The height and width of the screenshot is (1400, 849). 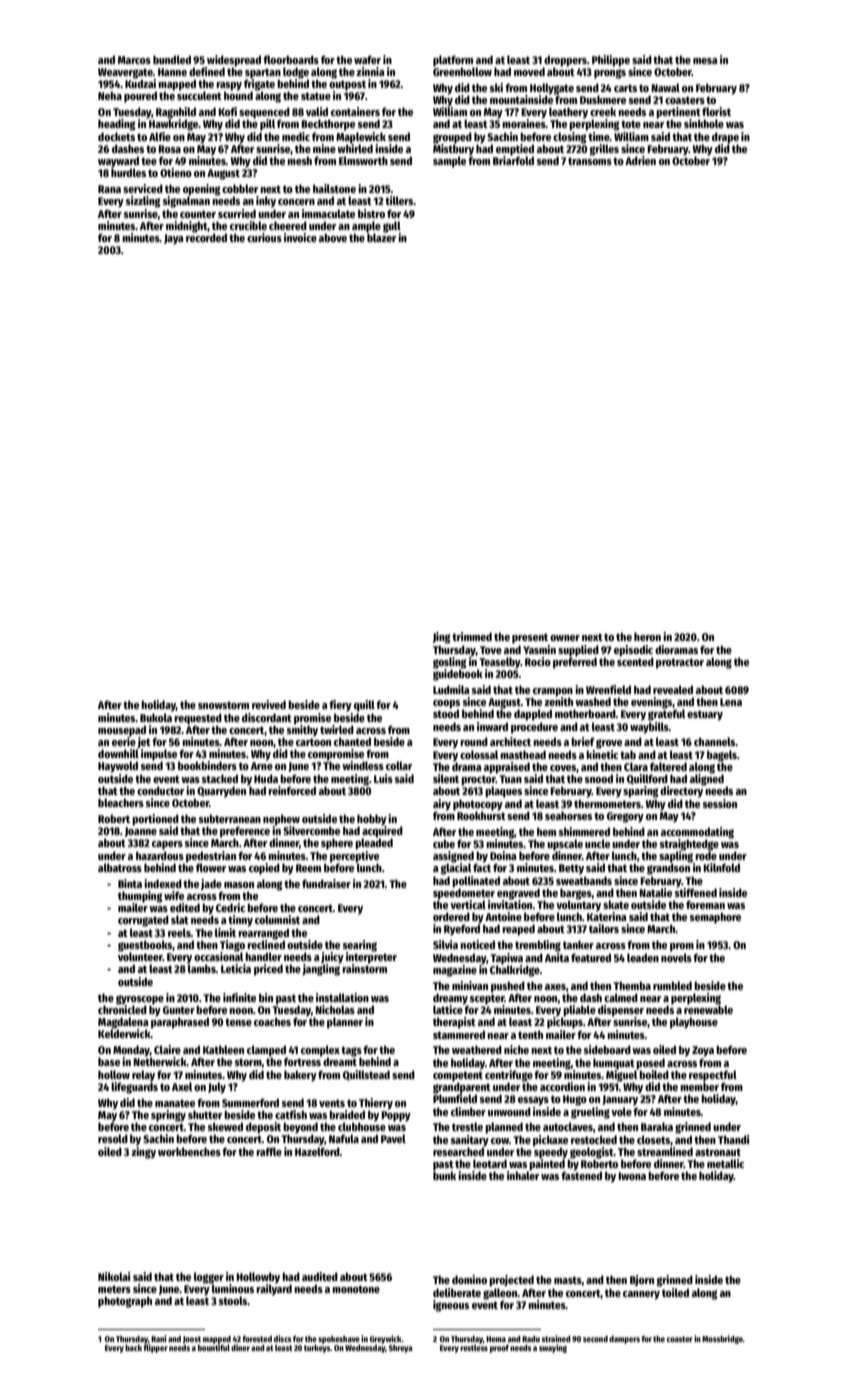 What do you see at coordinates (134, 60) in the screenshot?
I see `Marcos` at bounding box center [134, 60].
